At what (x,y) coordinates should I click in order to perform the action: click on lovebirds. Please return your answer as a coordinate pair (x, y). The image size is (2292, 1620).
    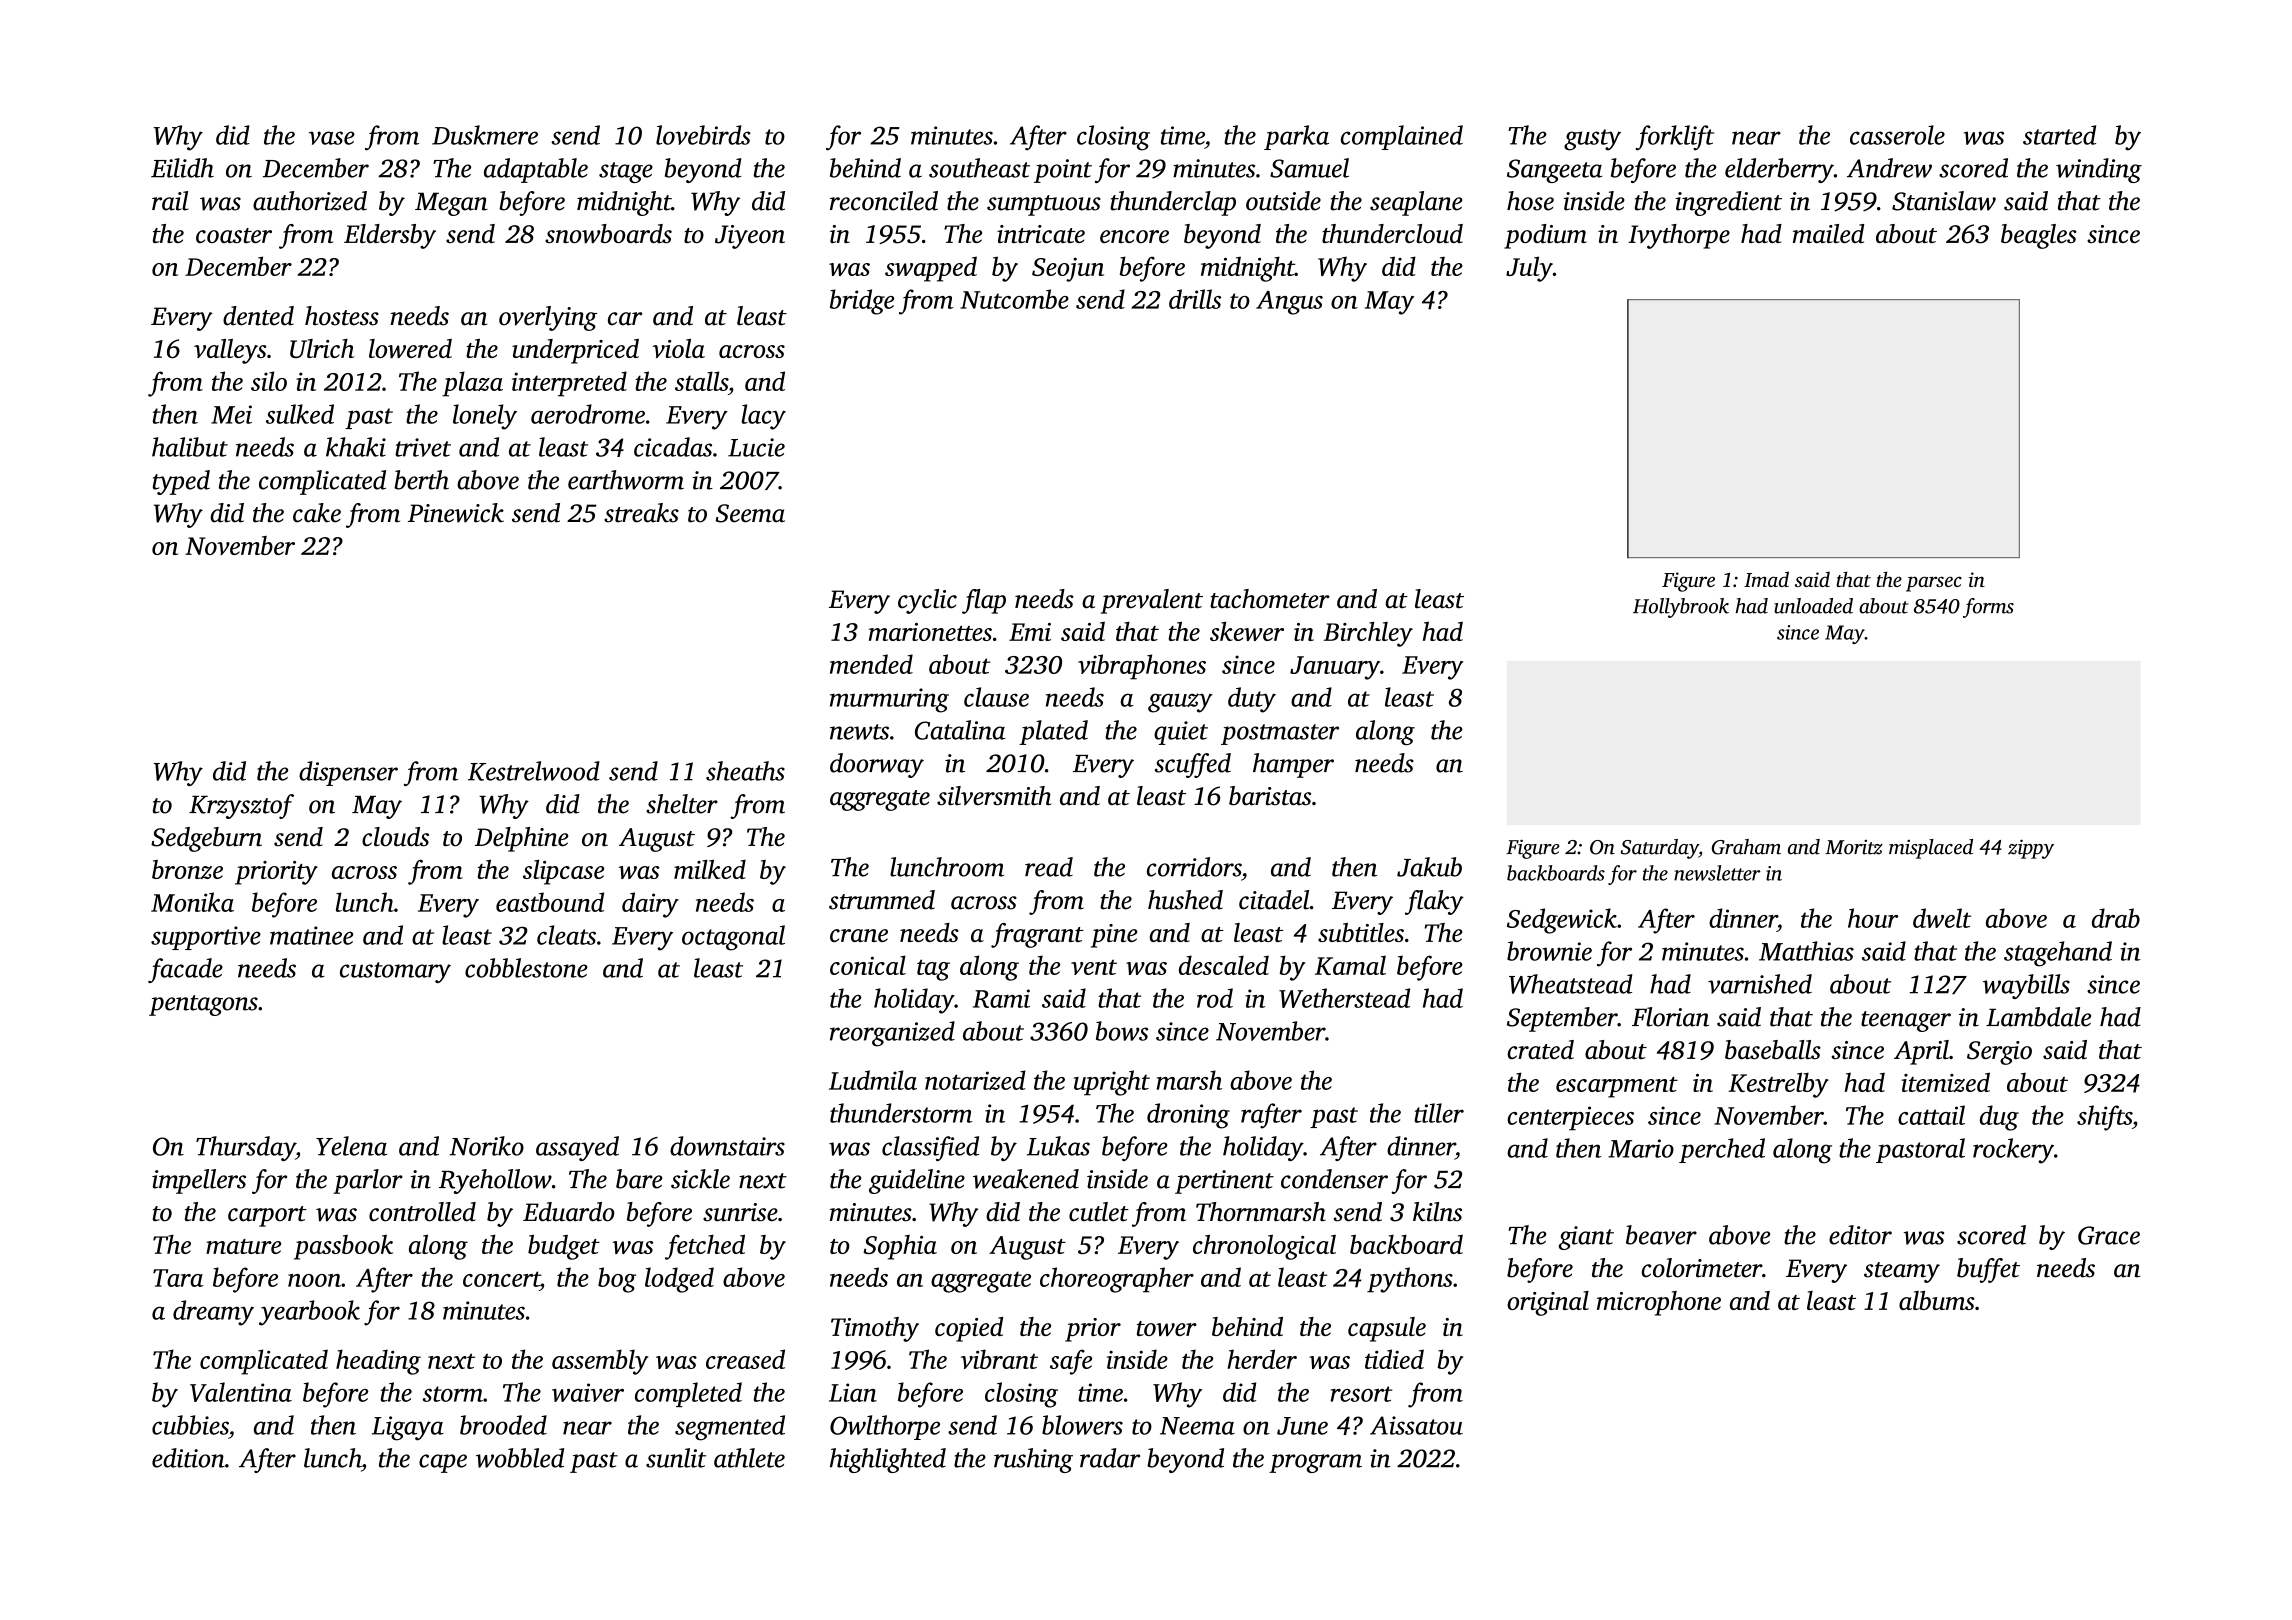
    Looking at the image, I should click on (703, 135).
